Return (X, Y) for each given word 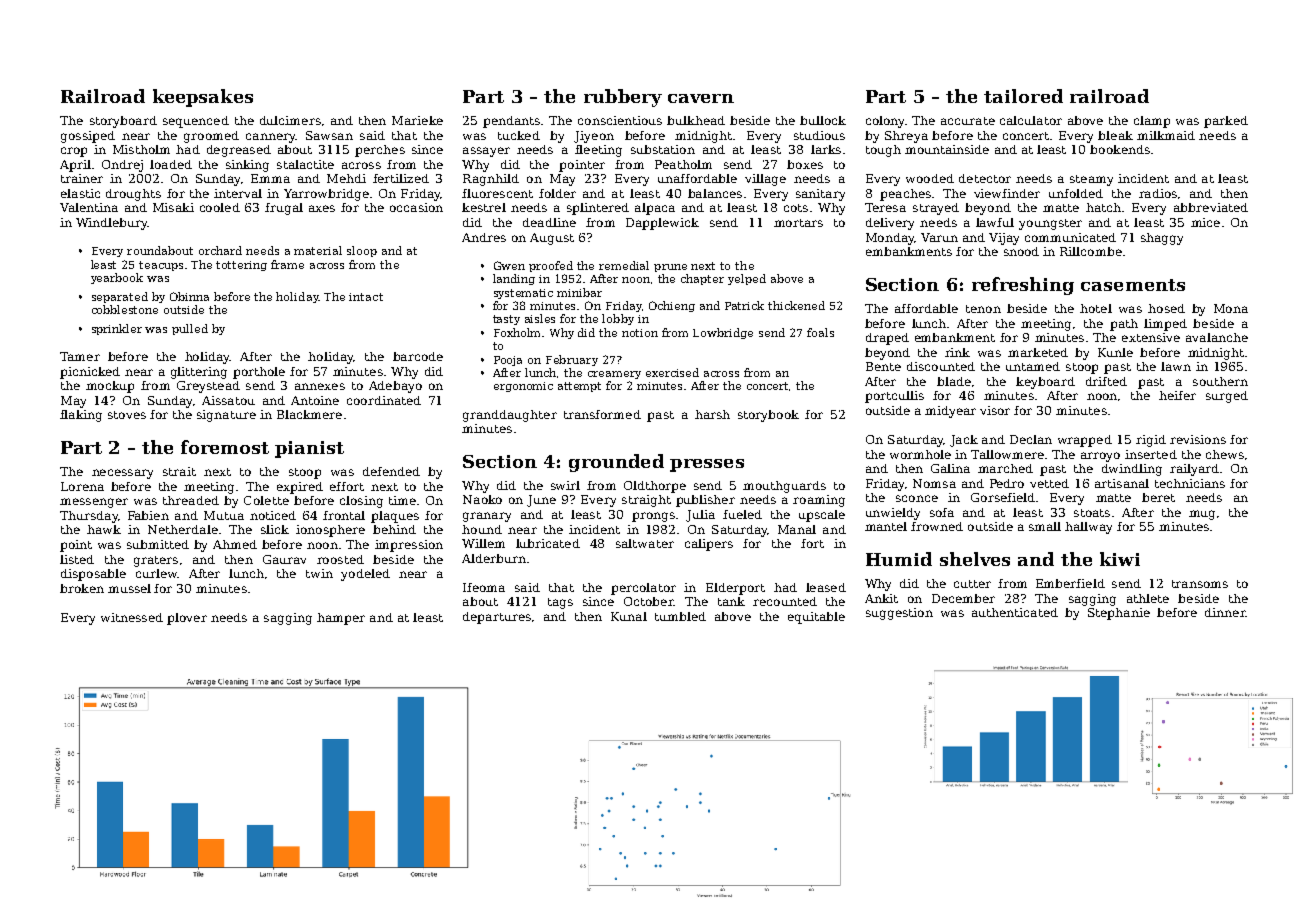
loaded (171, 164)
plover (187, 619)
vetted (1049, 483)
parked (1226, 122)
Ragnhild (491, 180)
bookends (1120, 149)
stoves (127, 415)
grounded (616, 463)
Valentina (89, 207)
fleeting (598, 151)
